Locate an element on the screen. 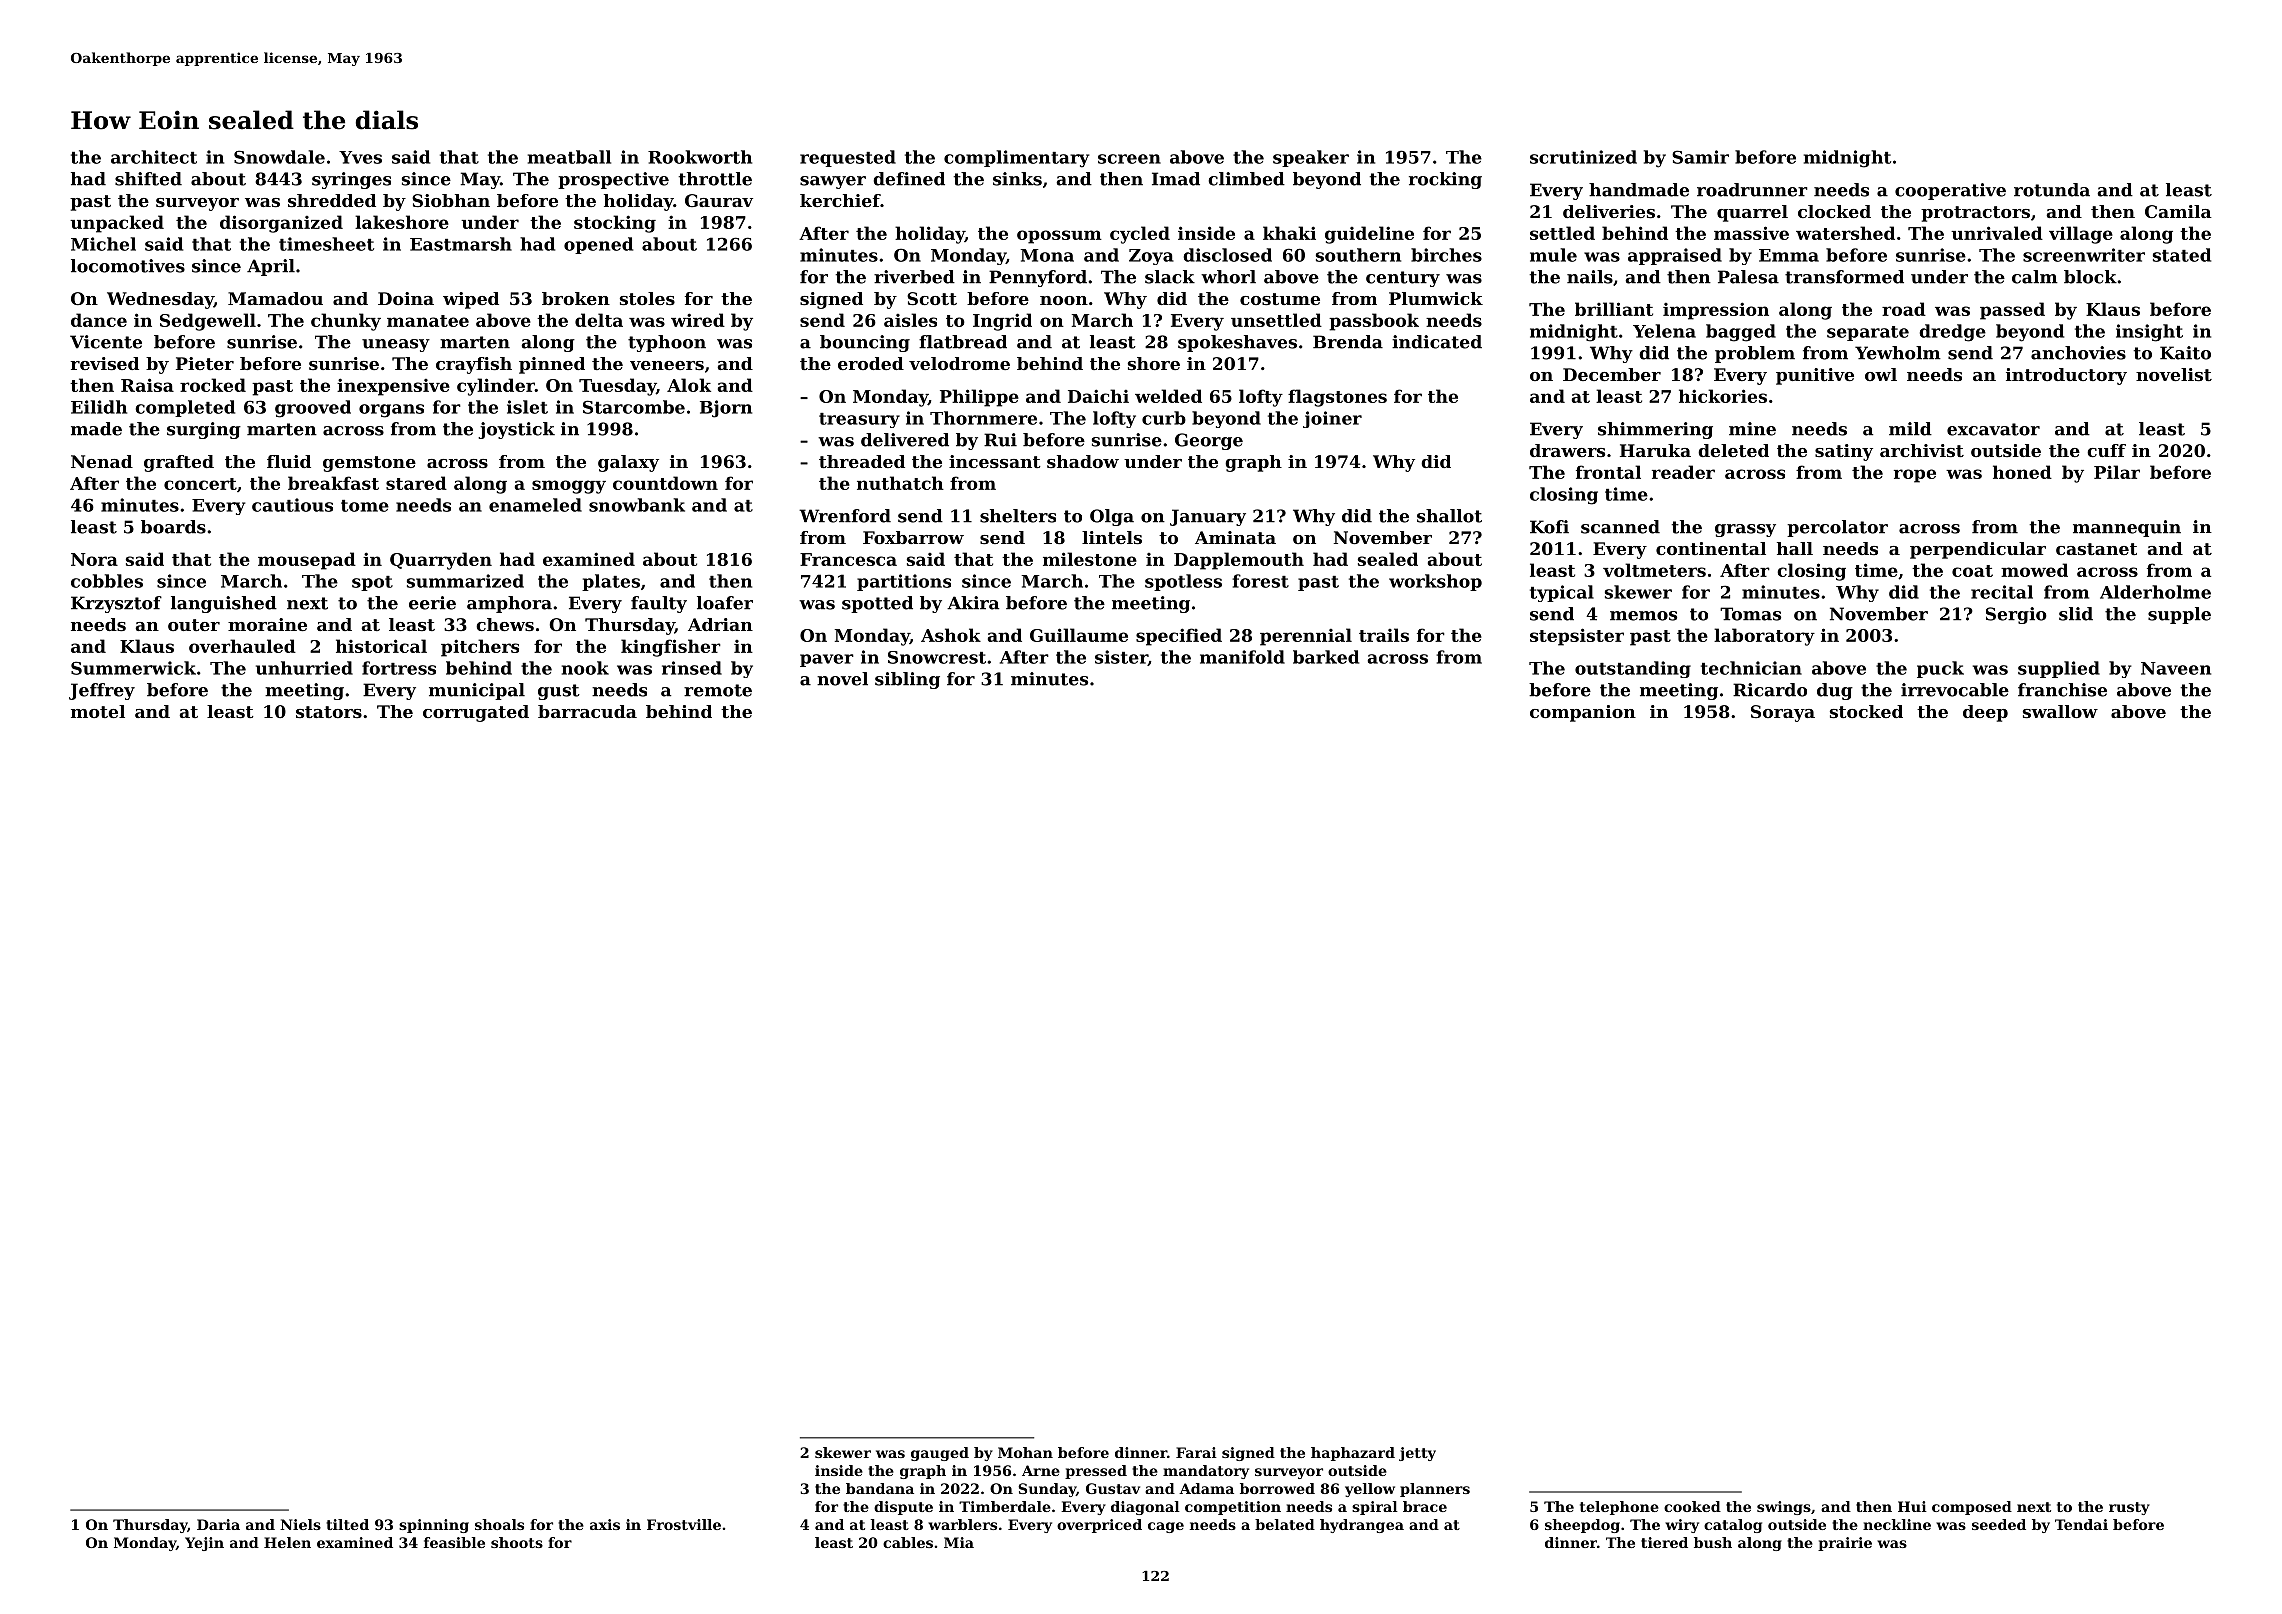  requested is located at coordinates (848, 158).
